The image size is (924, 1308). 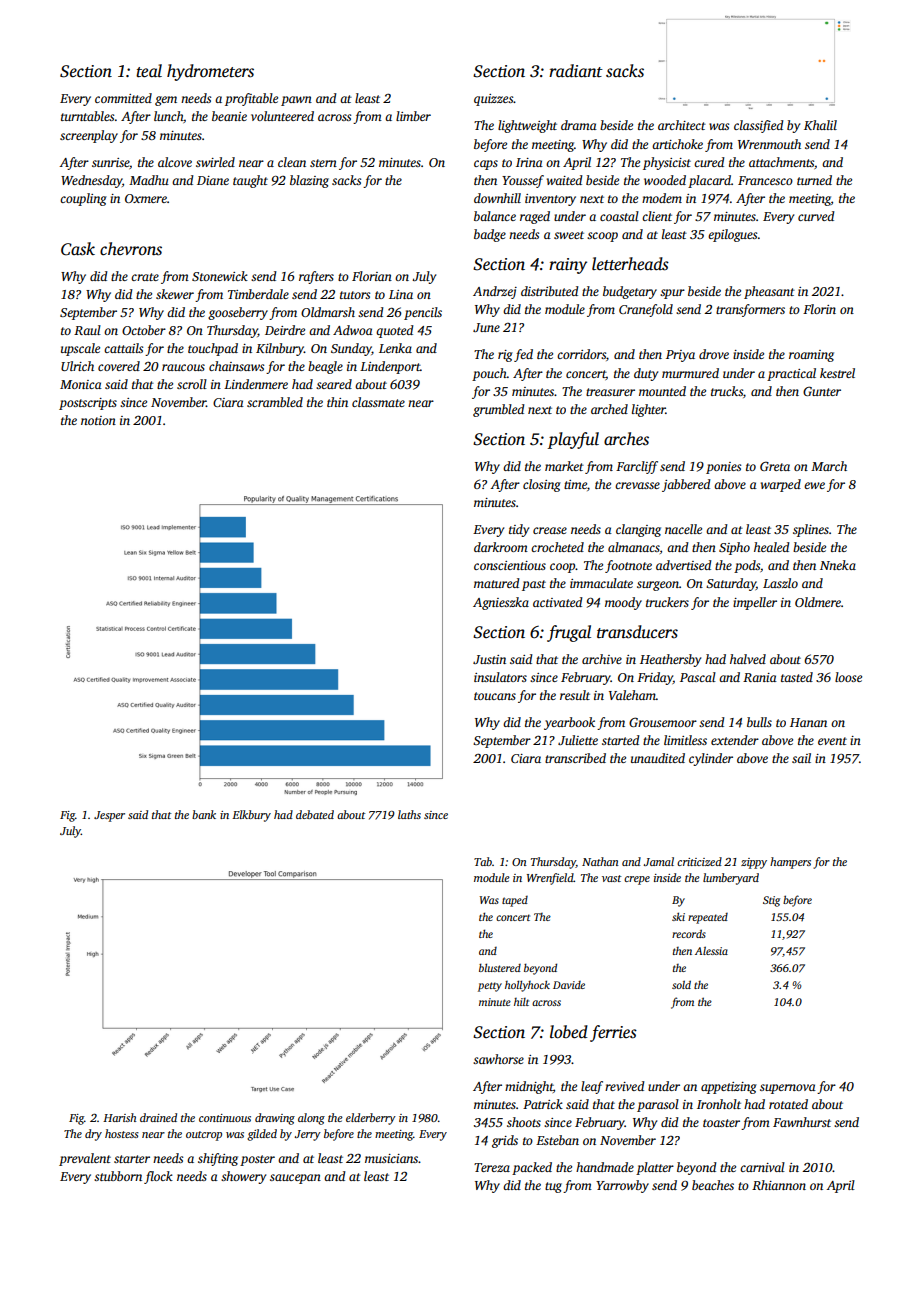 What do you see at coordinates (123, 98) in the image?
I see `committed` at bounding box center [123, 98].
